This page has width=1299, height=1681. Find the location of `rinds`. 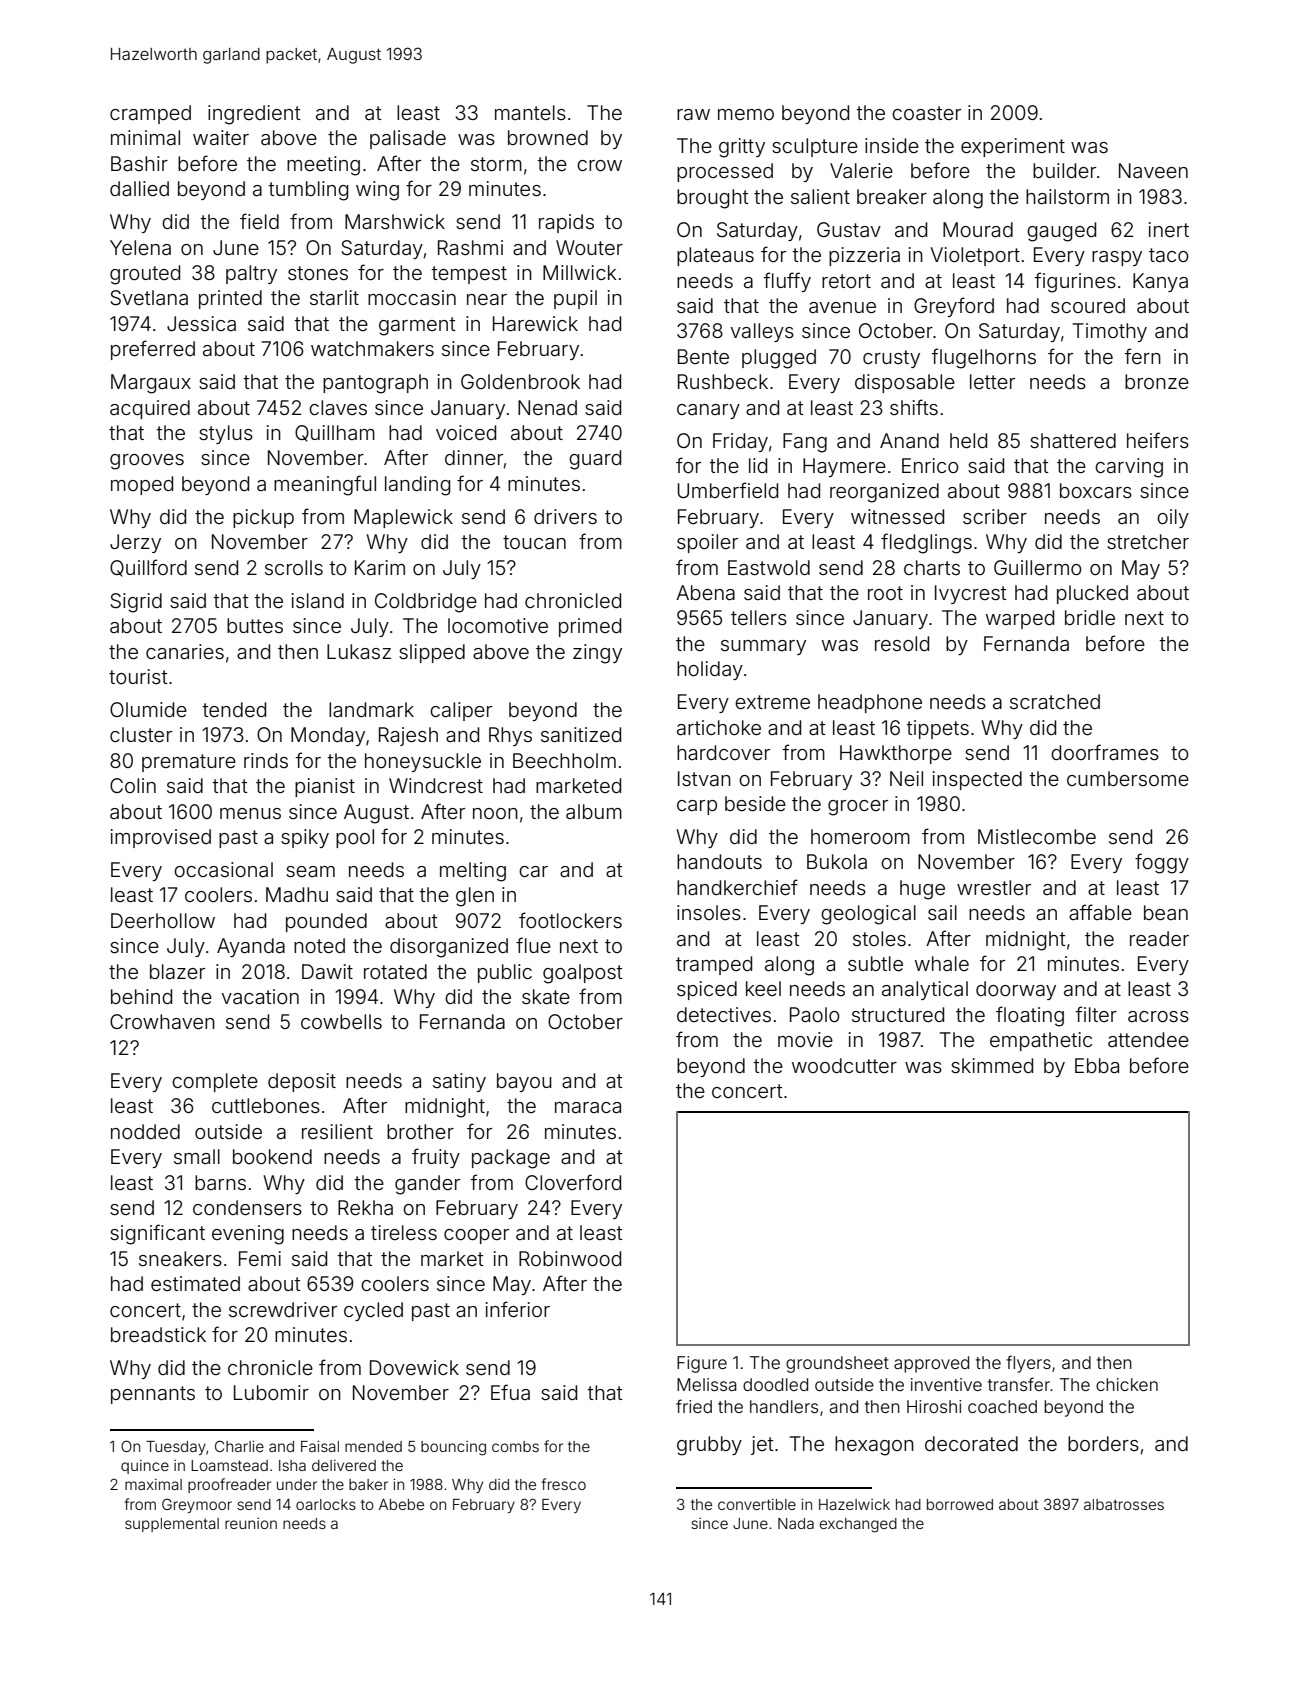

rinds is located at coordinates (266, 760).
